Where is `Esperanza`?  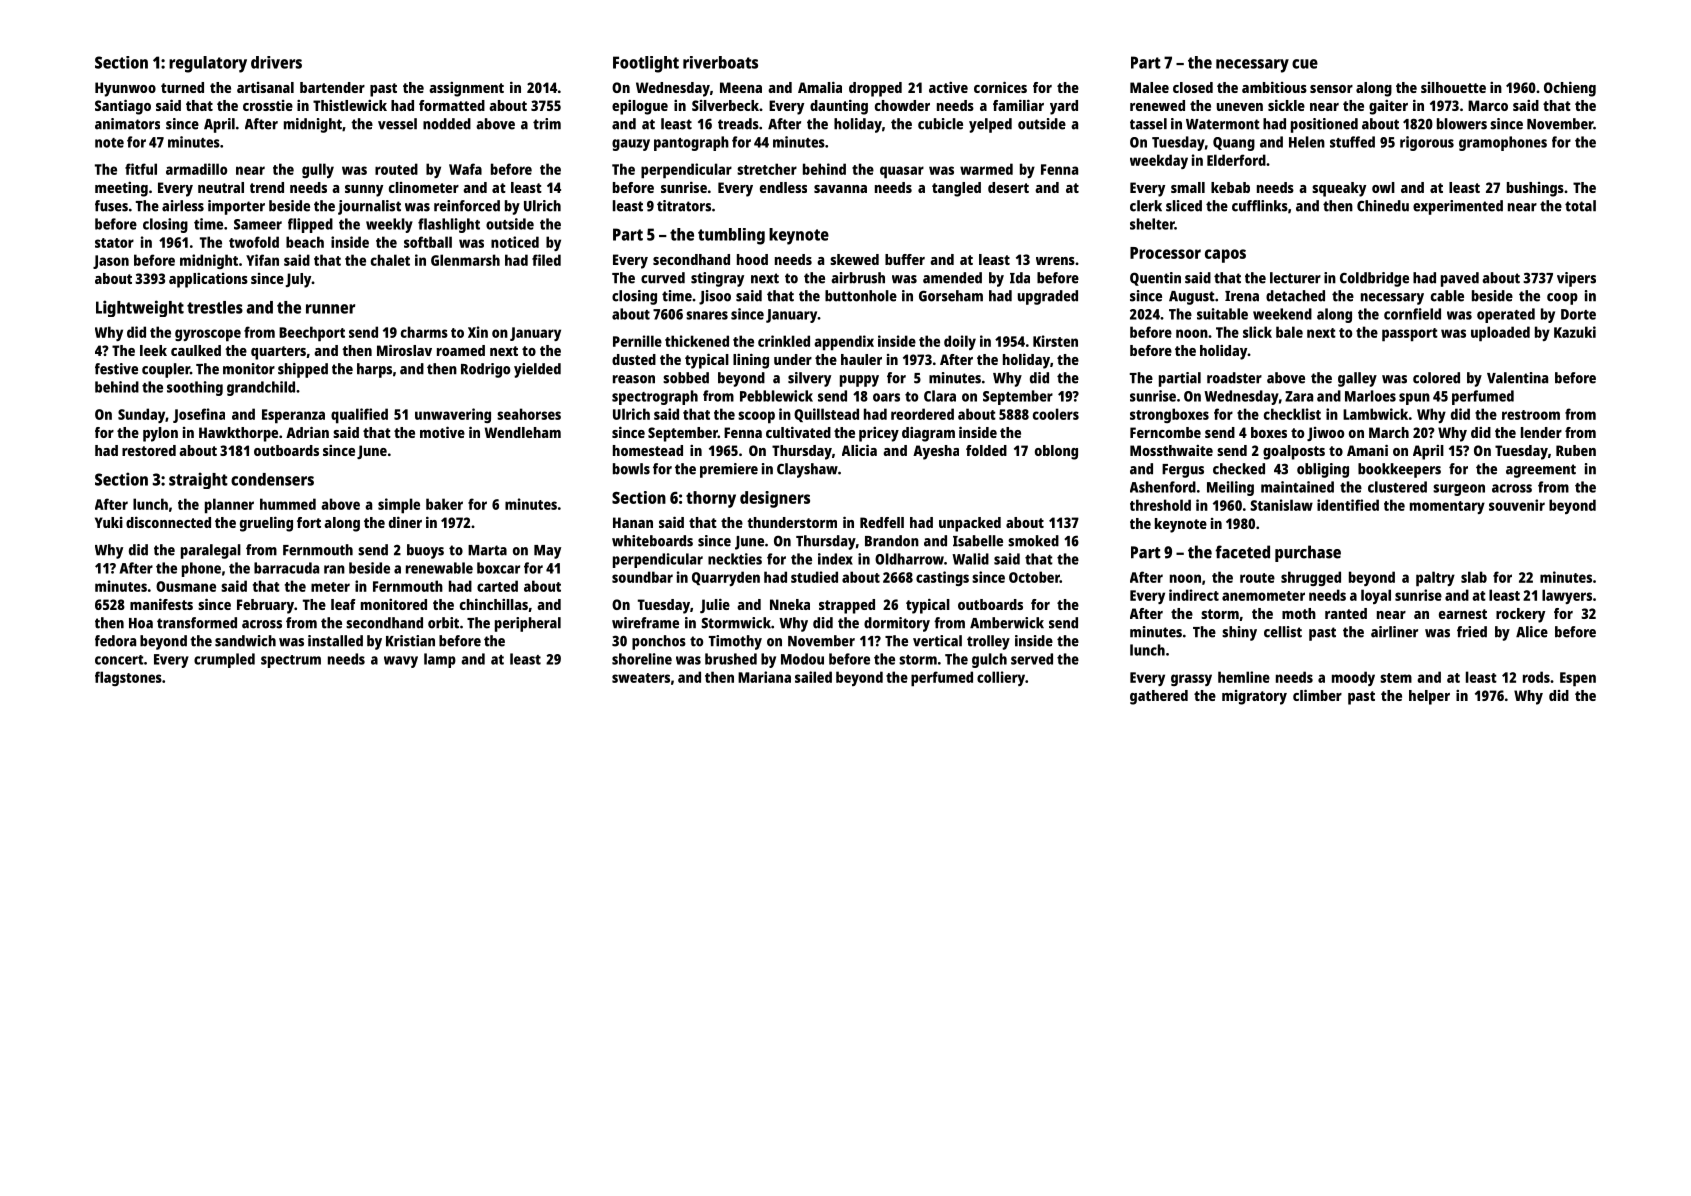 Esperanza is located at coordinates (293, 416).
